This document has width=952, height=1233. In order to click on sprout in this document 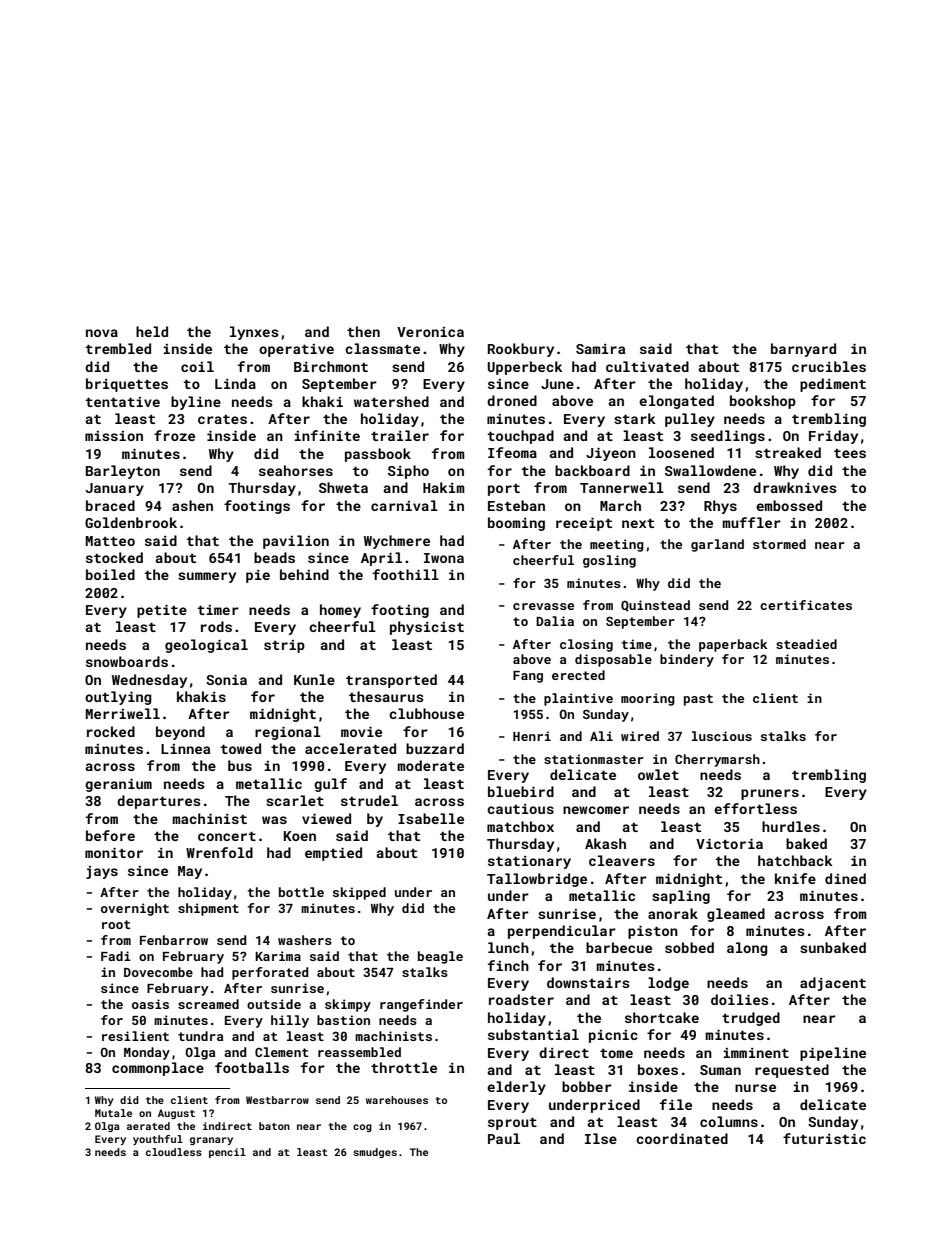, I will do `click(512, 1124)`.
